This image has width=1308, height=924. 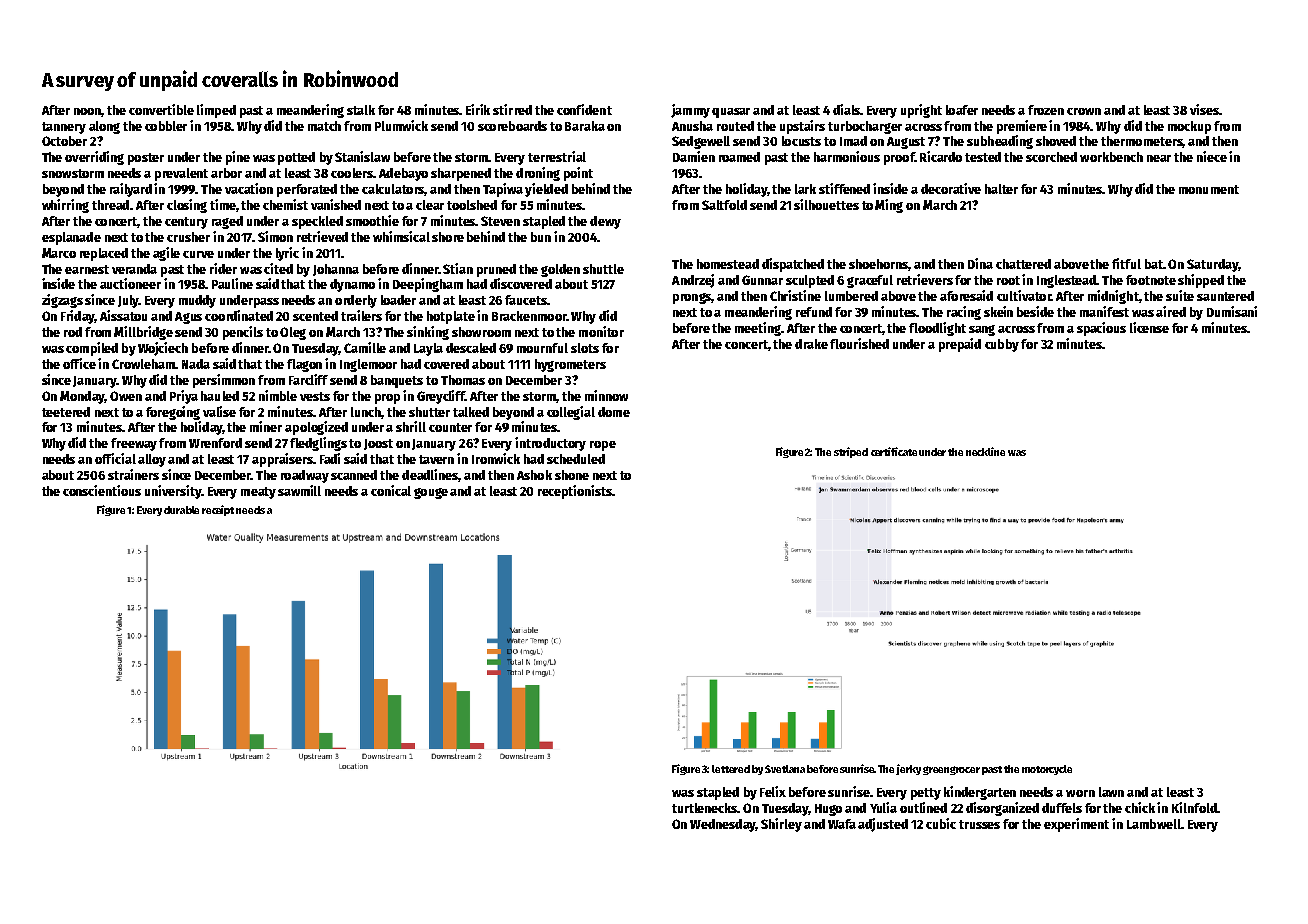 What do you see at coordinates (614, 412) in the image?
I see `dome` at bounding box center [614, 412].
